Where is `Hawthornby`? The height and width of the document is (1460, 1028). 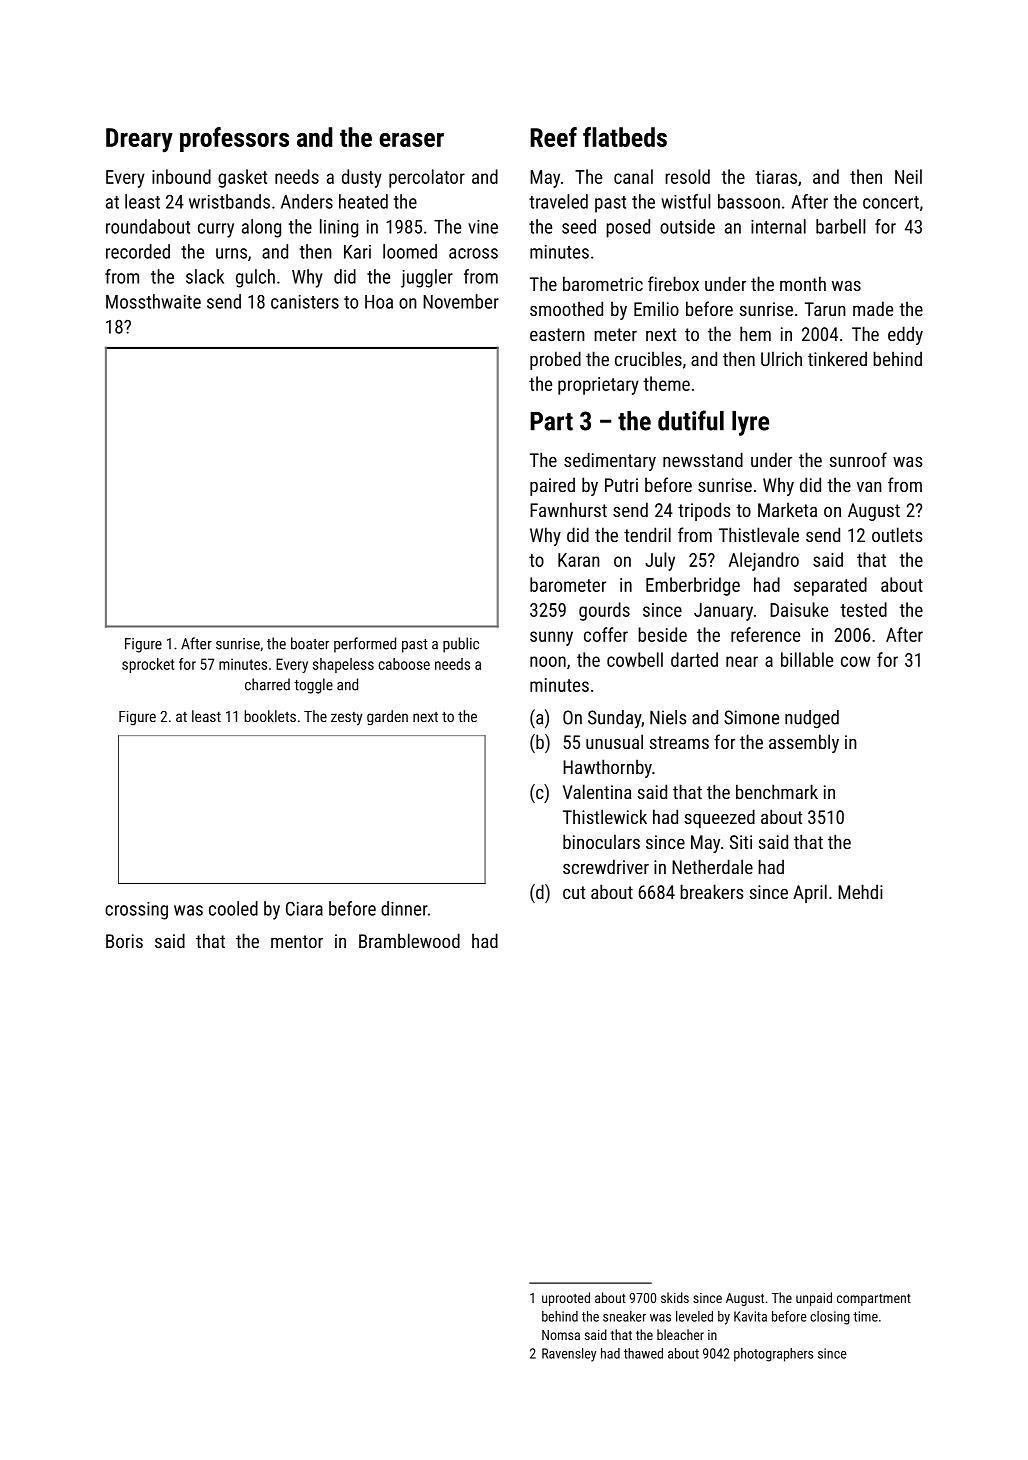
Hawthornby is located at coordinates (607, 768).
